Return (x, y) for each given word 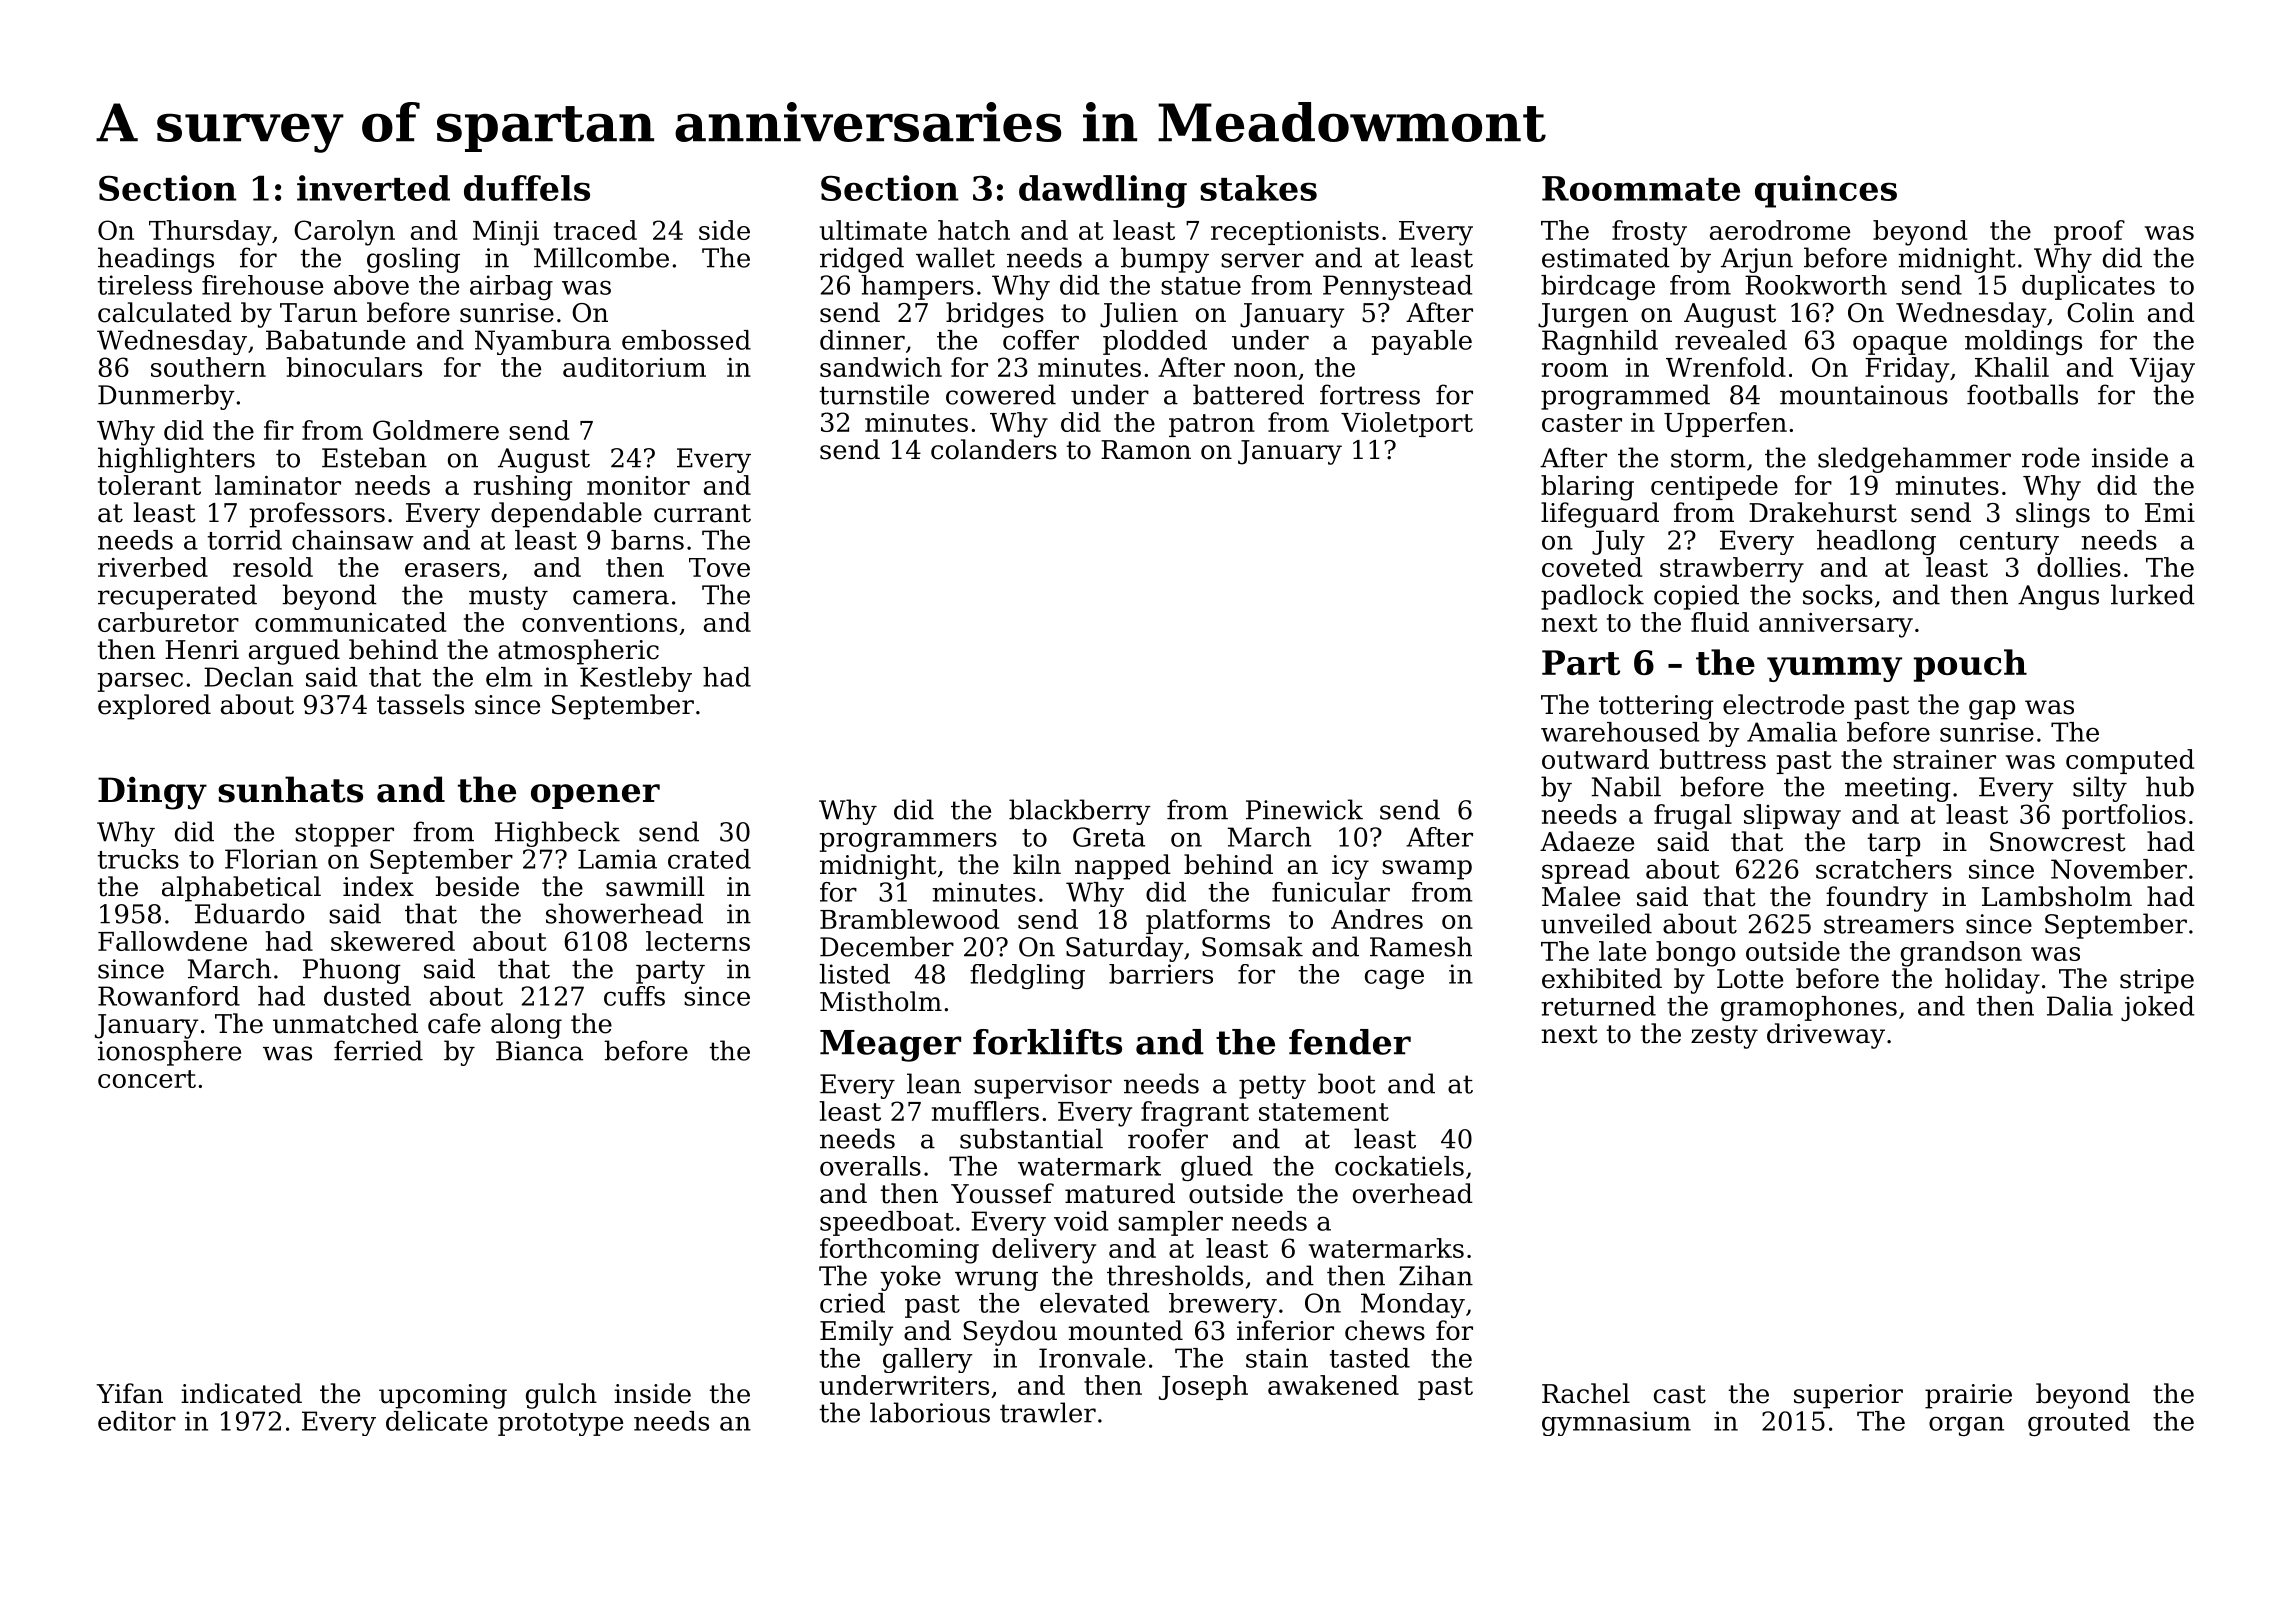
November (2119, 869)
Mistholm (881, 1001)
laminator (278, 485)
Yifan (129, 1393)
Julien (1139, 315)
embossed (686, 340)
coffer (1041, 340)
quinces (1826, 191)
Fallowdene (172, 941)
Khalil (2012, 367)
